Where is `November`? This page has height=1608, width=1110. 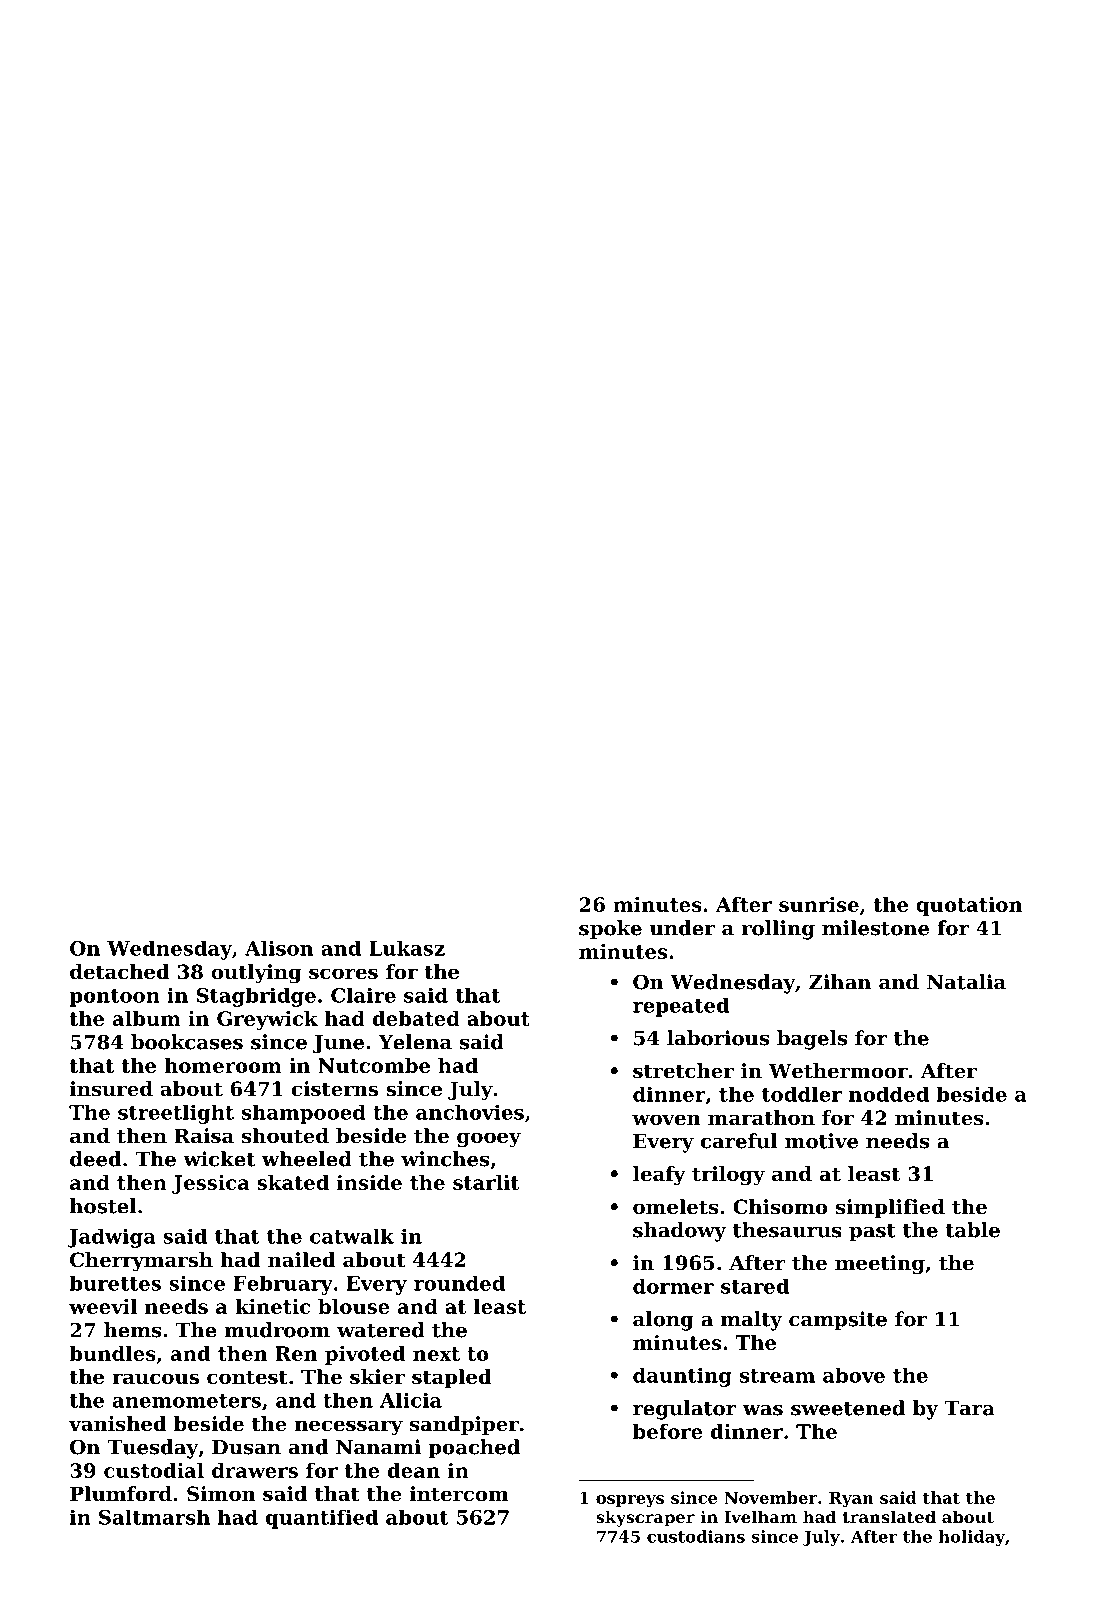 November is located at coordinates (771, 1497).
